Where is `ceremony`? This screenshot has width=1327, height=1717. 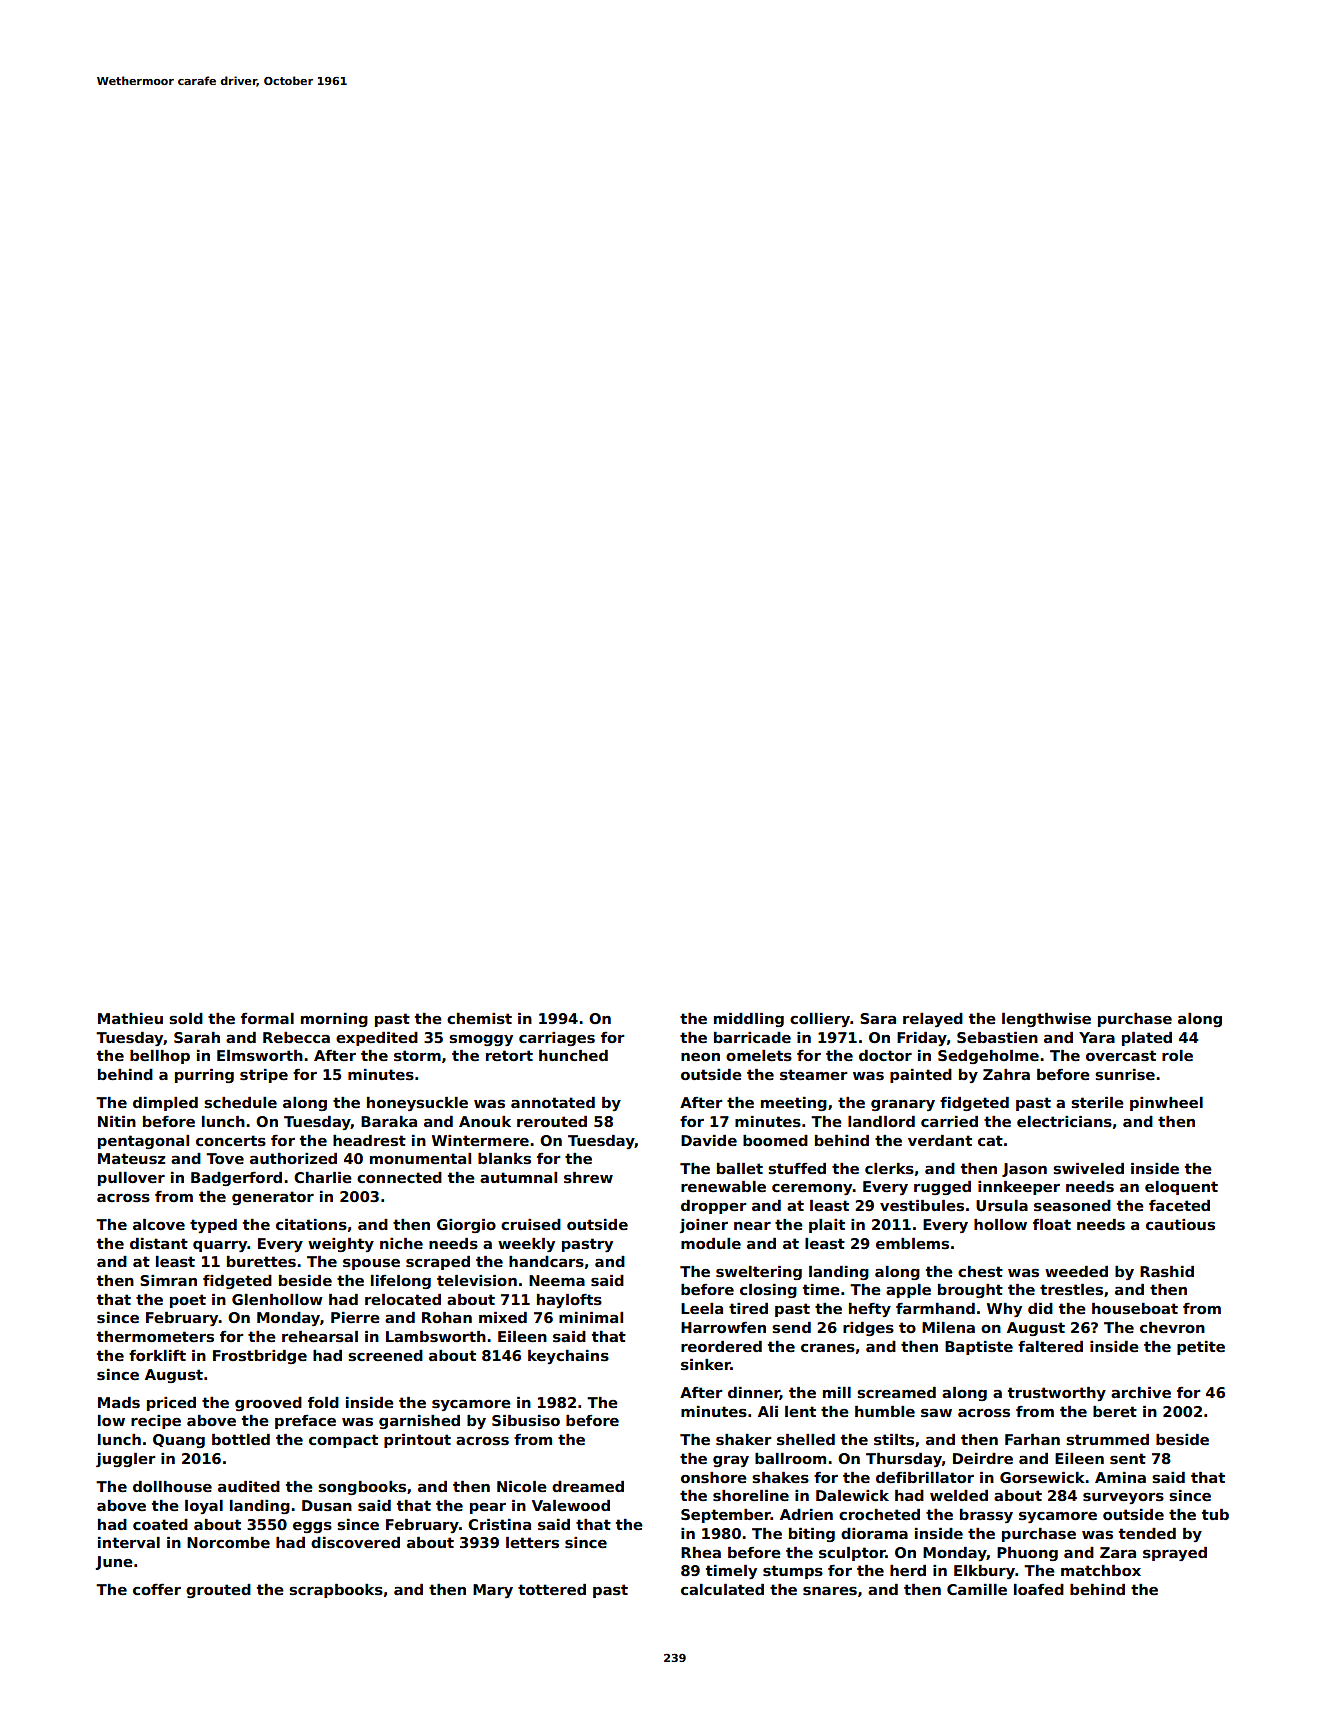 ceremony is located at coordinates (812, 1189).
